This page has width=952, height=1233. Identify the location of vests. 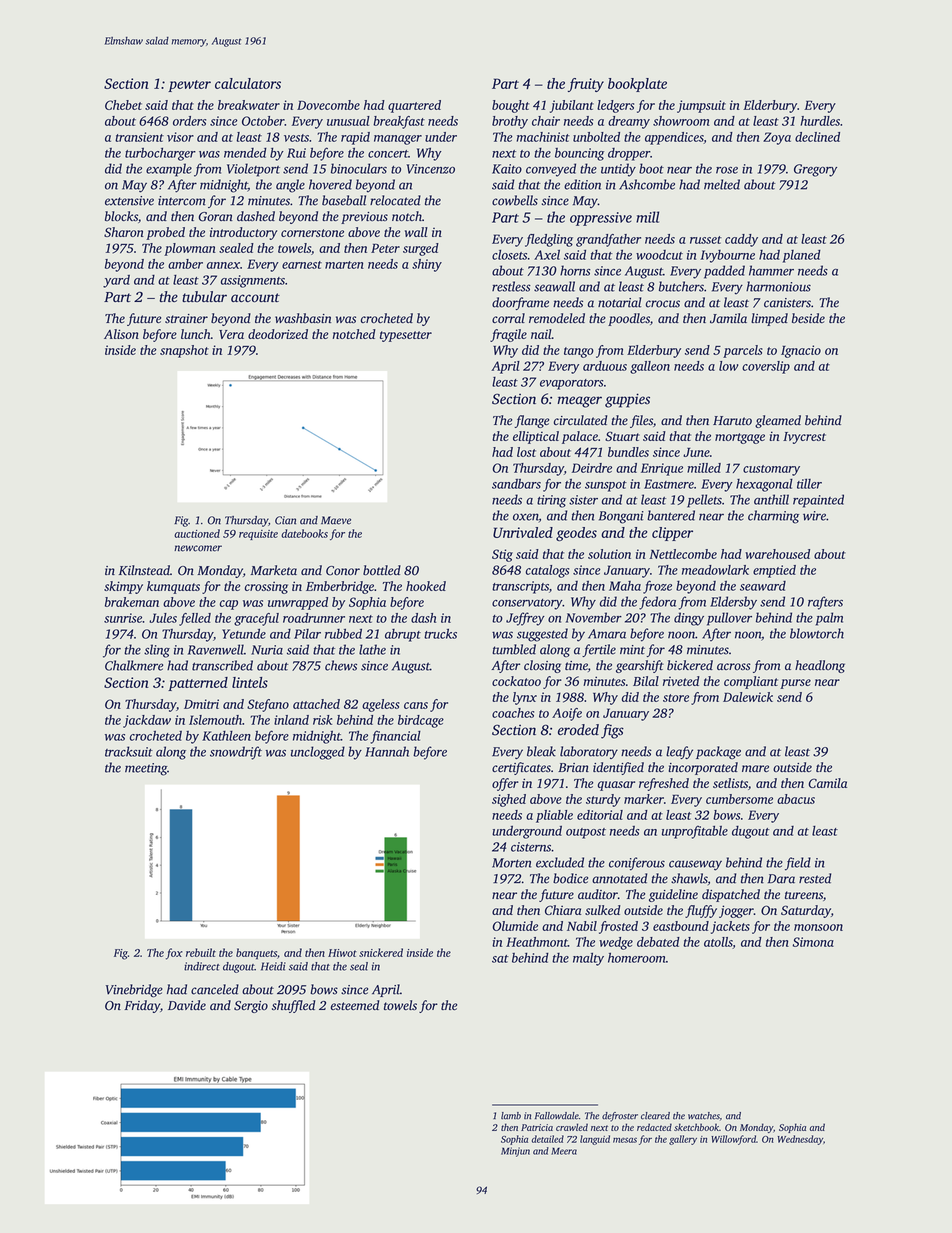
(296, 138).
